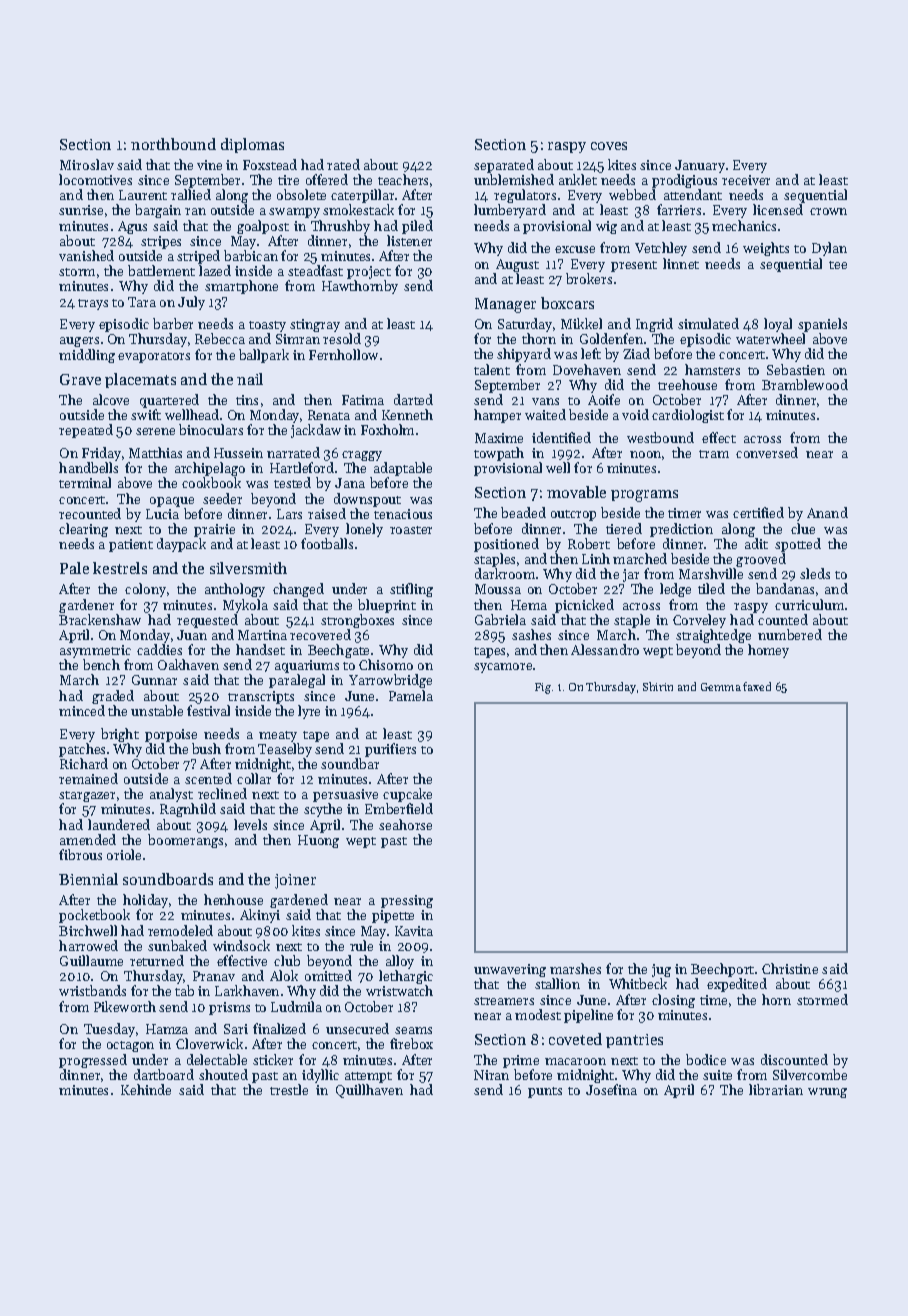  What do you see at coordinates (95, 651) in the page?
I see `asymmetric` at bounding box center [95, 651].
